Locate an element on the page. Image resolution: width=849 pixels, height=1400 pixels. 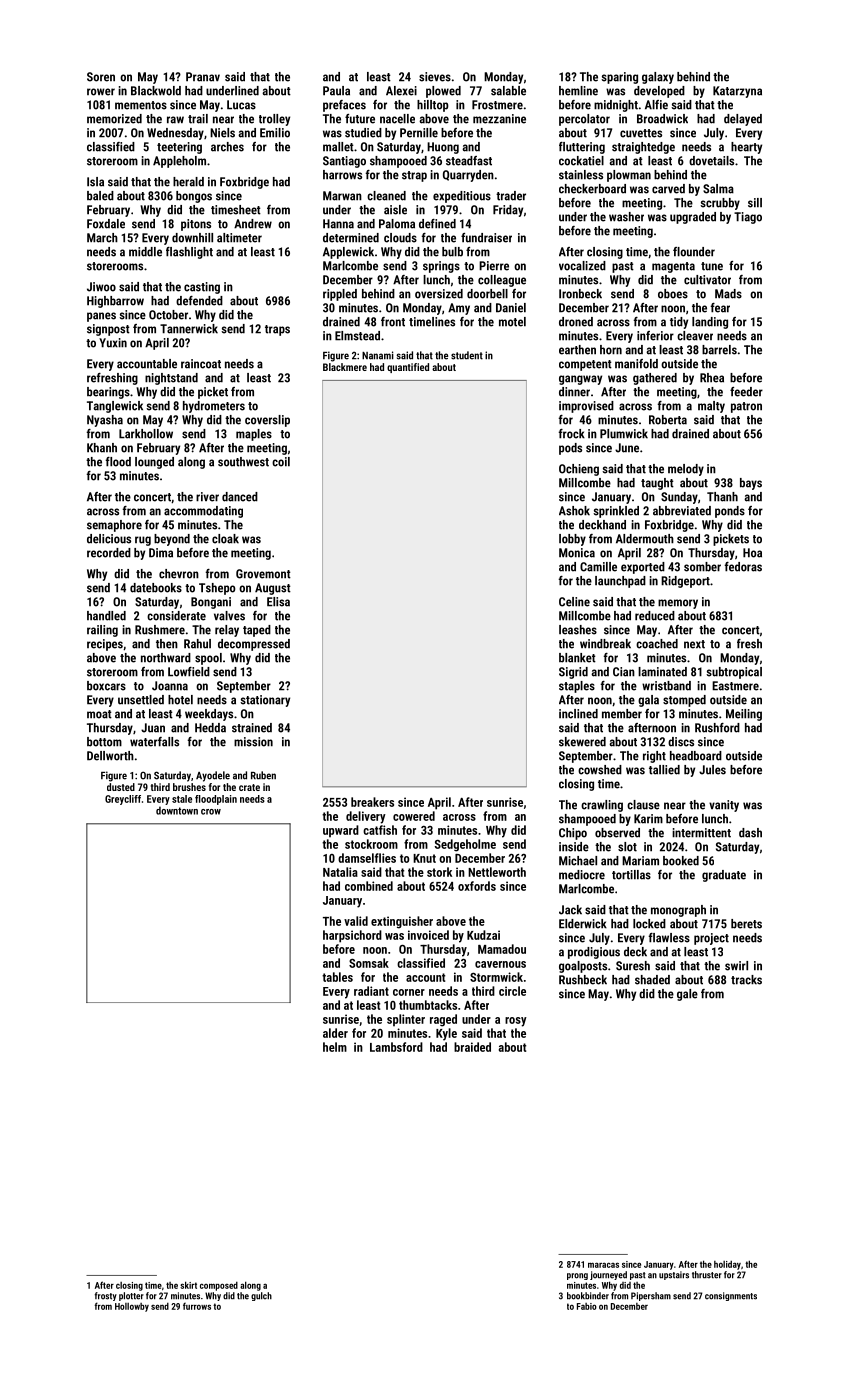
helm is located at coordinates (335, 1047).
